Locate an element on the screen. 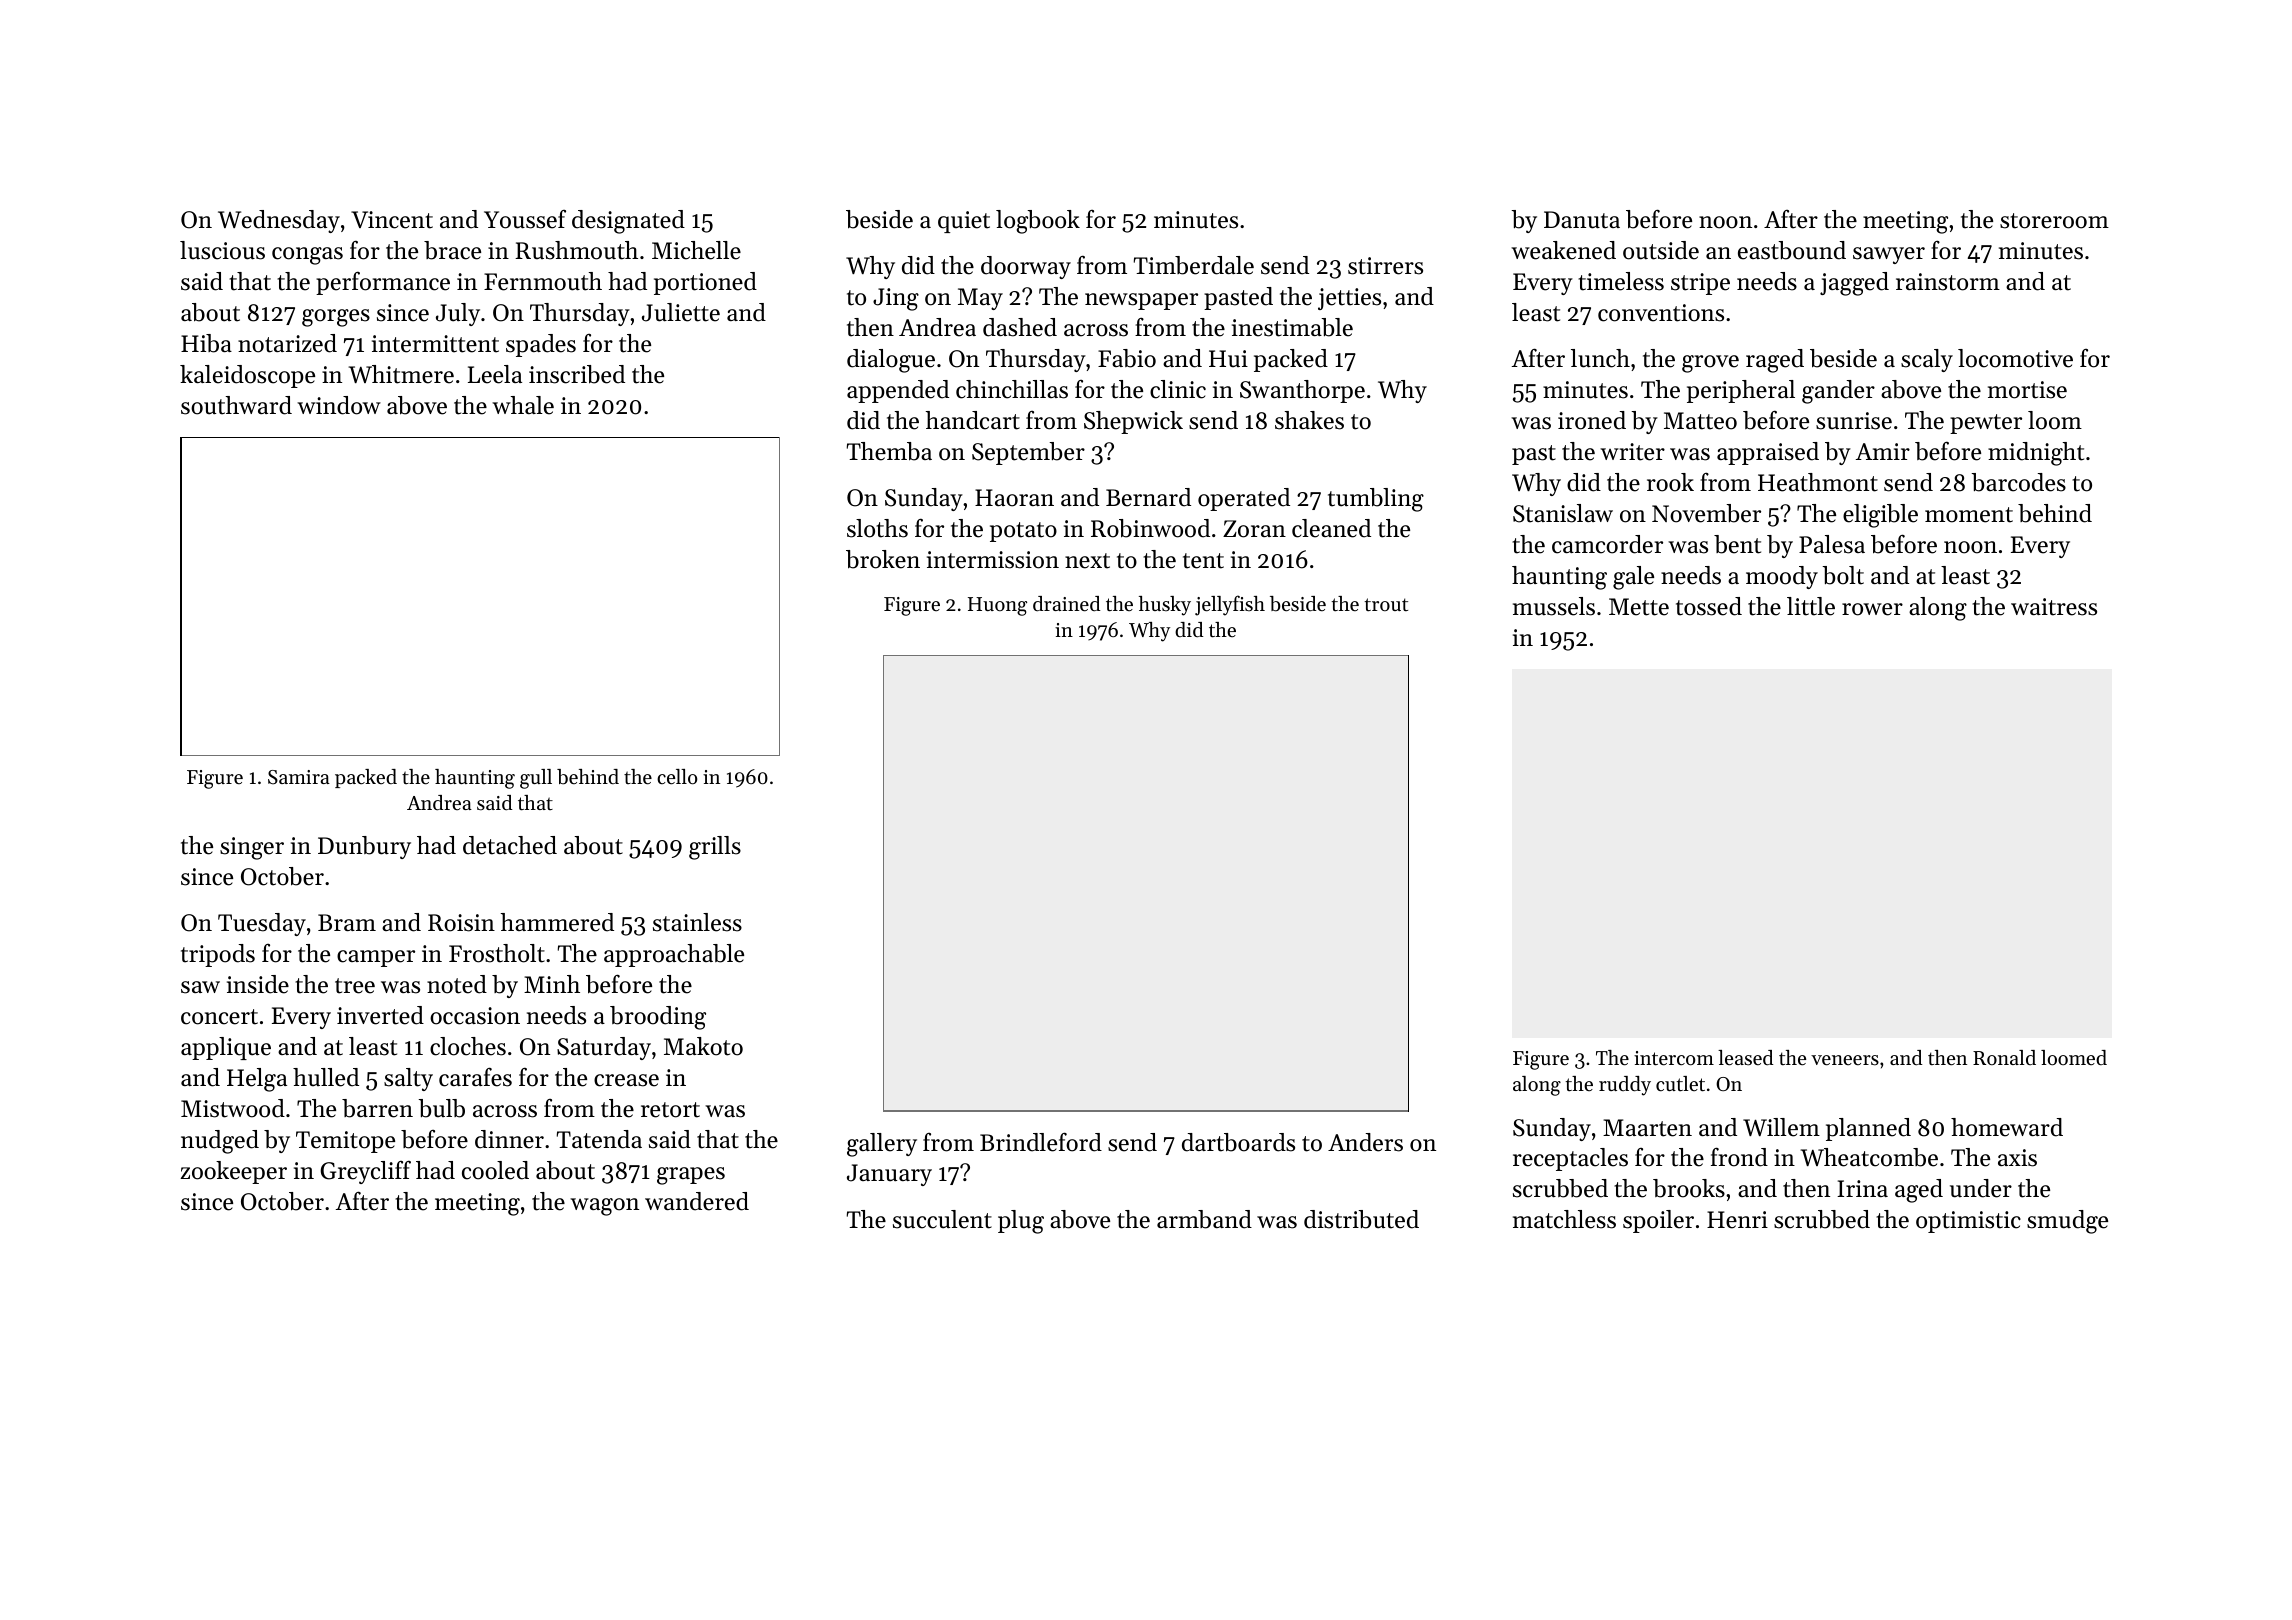 The height and width of the screenshot is (1620, 2292). grove is located at coordinates (1710, 364).
